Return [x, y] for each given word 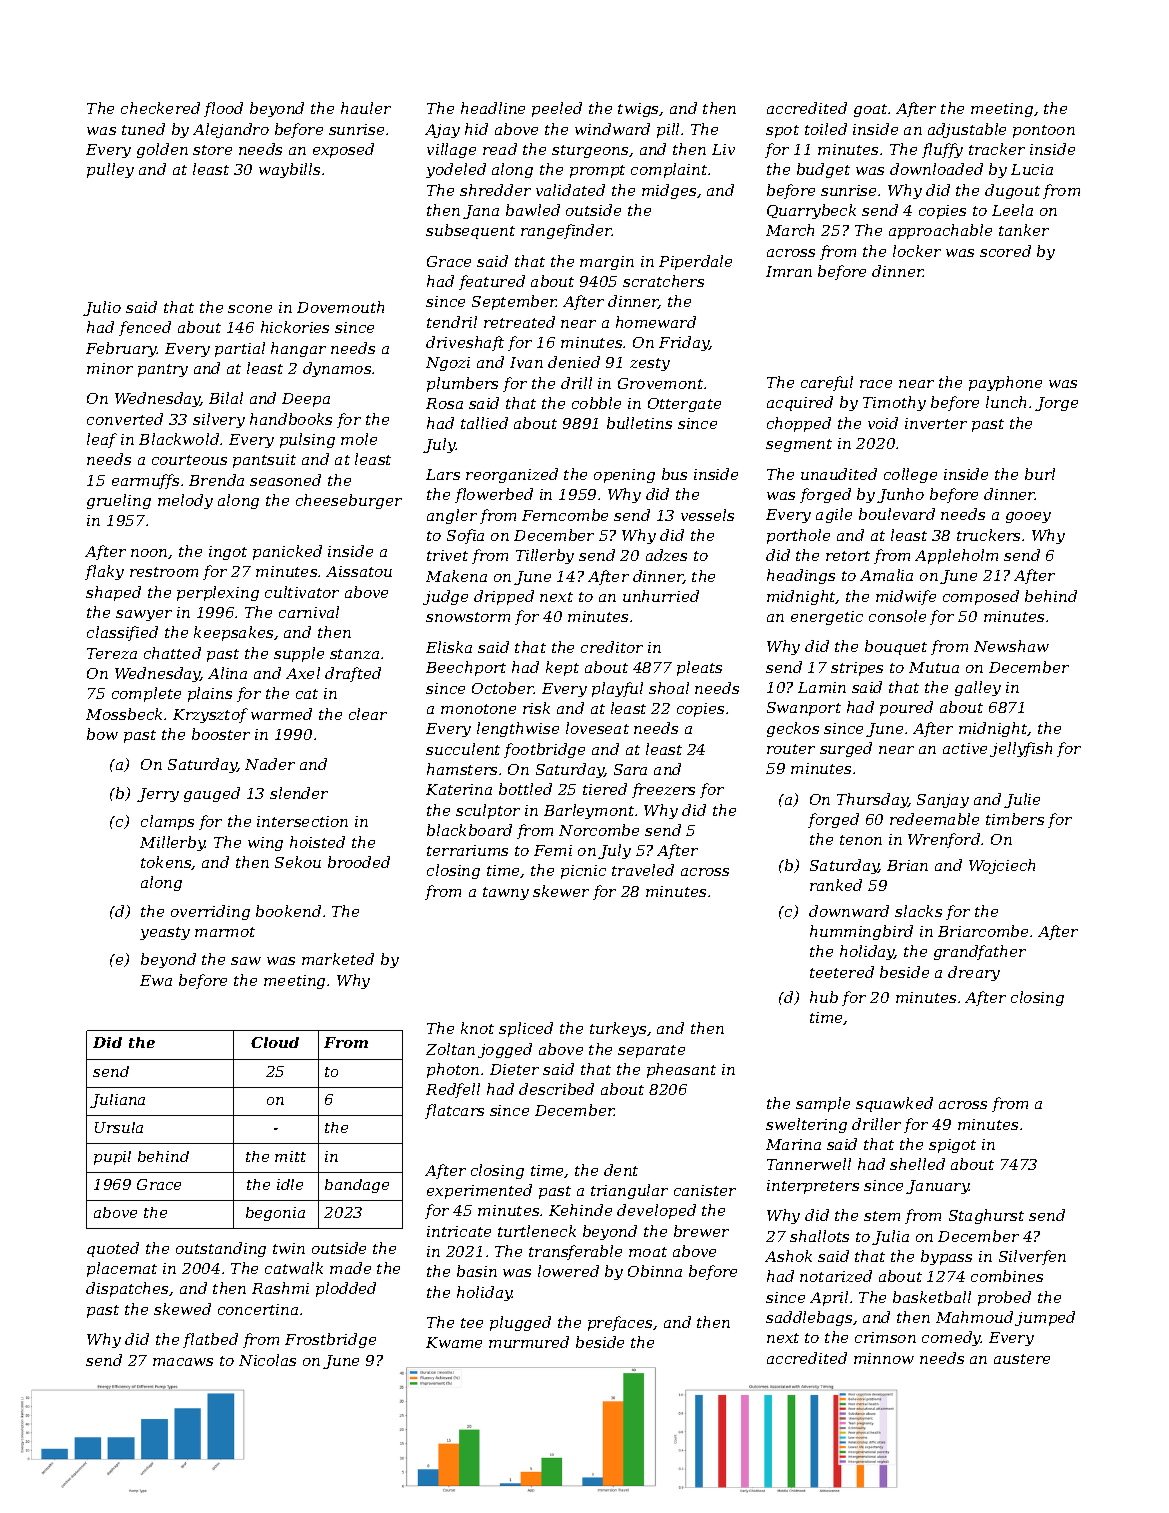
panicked [287, 552]
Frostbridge [330, 1340]
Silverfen [1032, 1257]
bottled [525, 789]
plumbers [462, 384]
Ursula [119, 1127]
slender [299, 793]
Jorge [1056, 404]
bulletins [639, 423]
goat [870, 110]
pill [668, 130]
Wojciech [1002, 866]
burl [1040, 474]
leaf [102, 440]
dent [621, 1170]
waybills [289, 170]
